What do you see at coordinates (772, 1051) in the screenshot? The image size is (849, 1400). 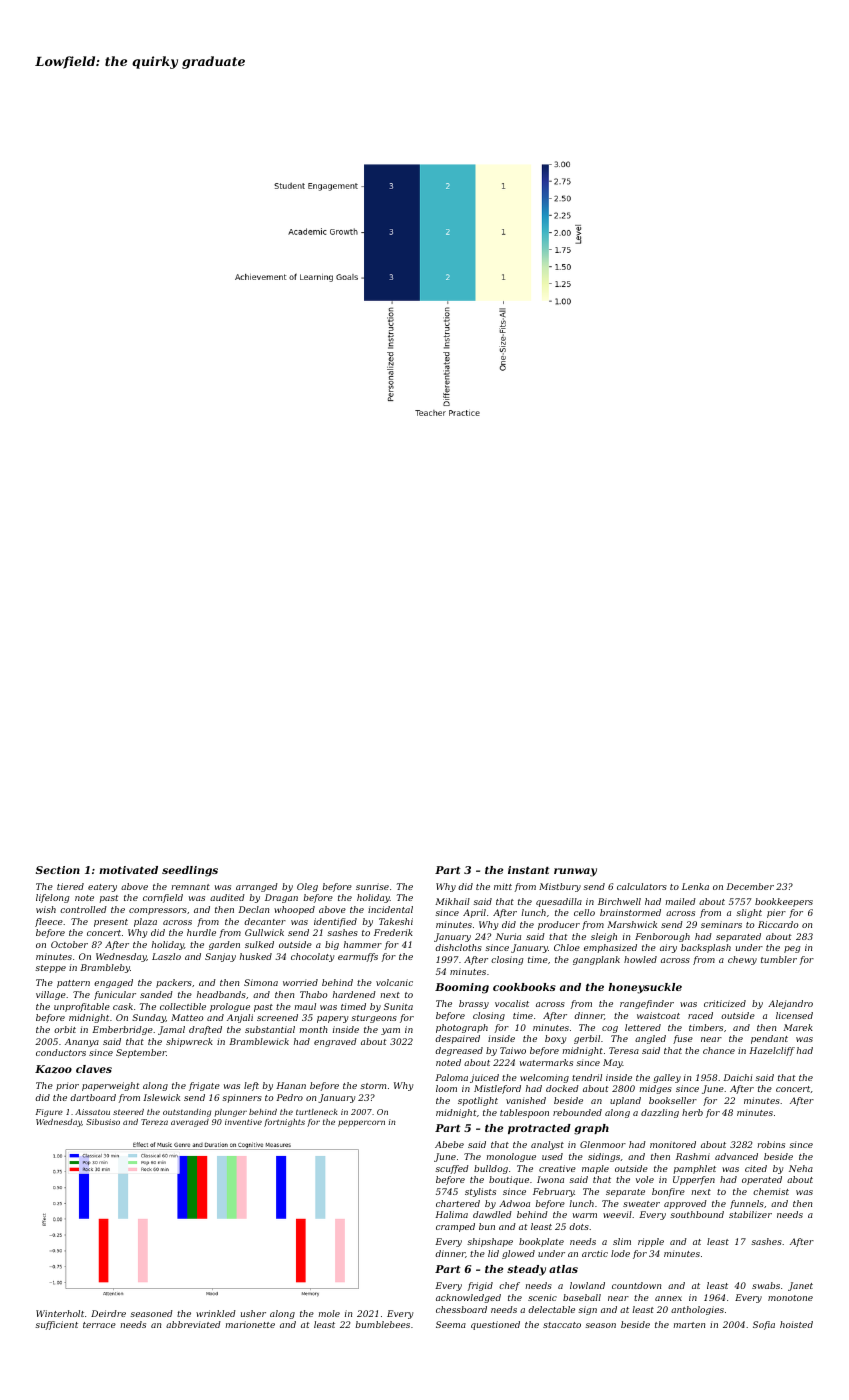 I see `Hazelcliff` at bounding box center [772, 1051].
